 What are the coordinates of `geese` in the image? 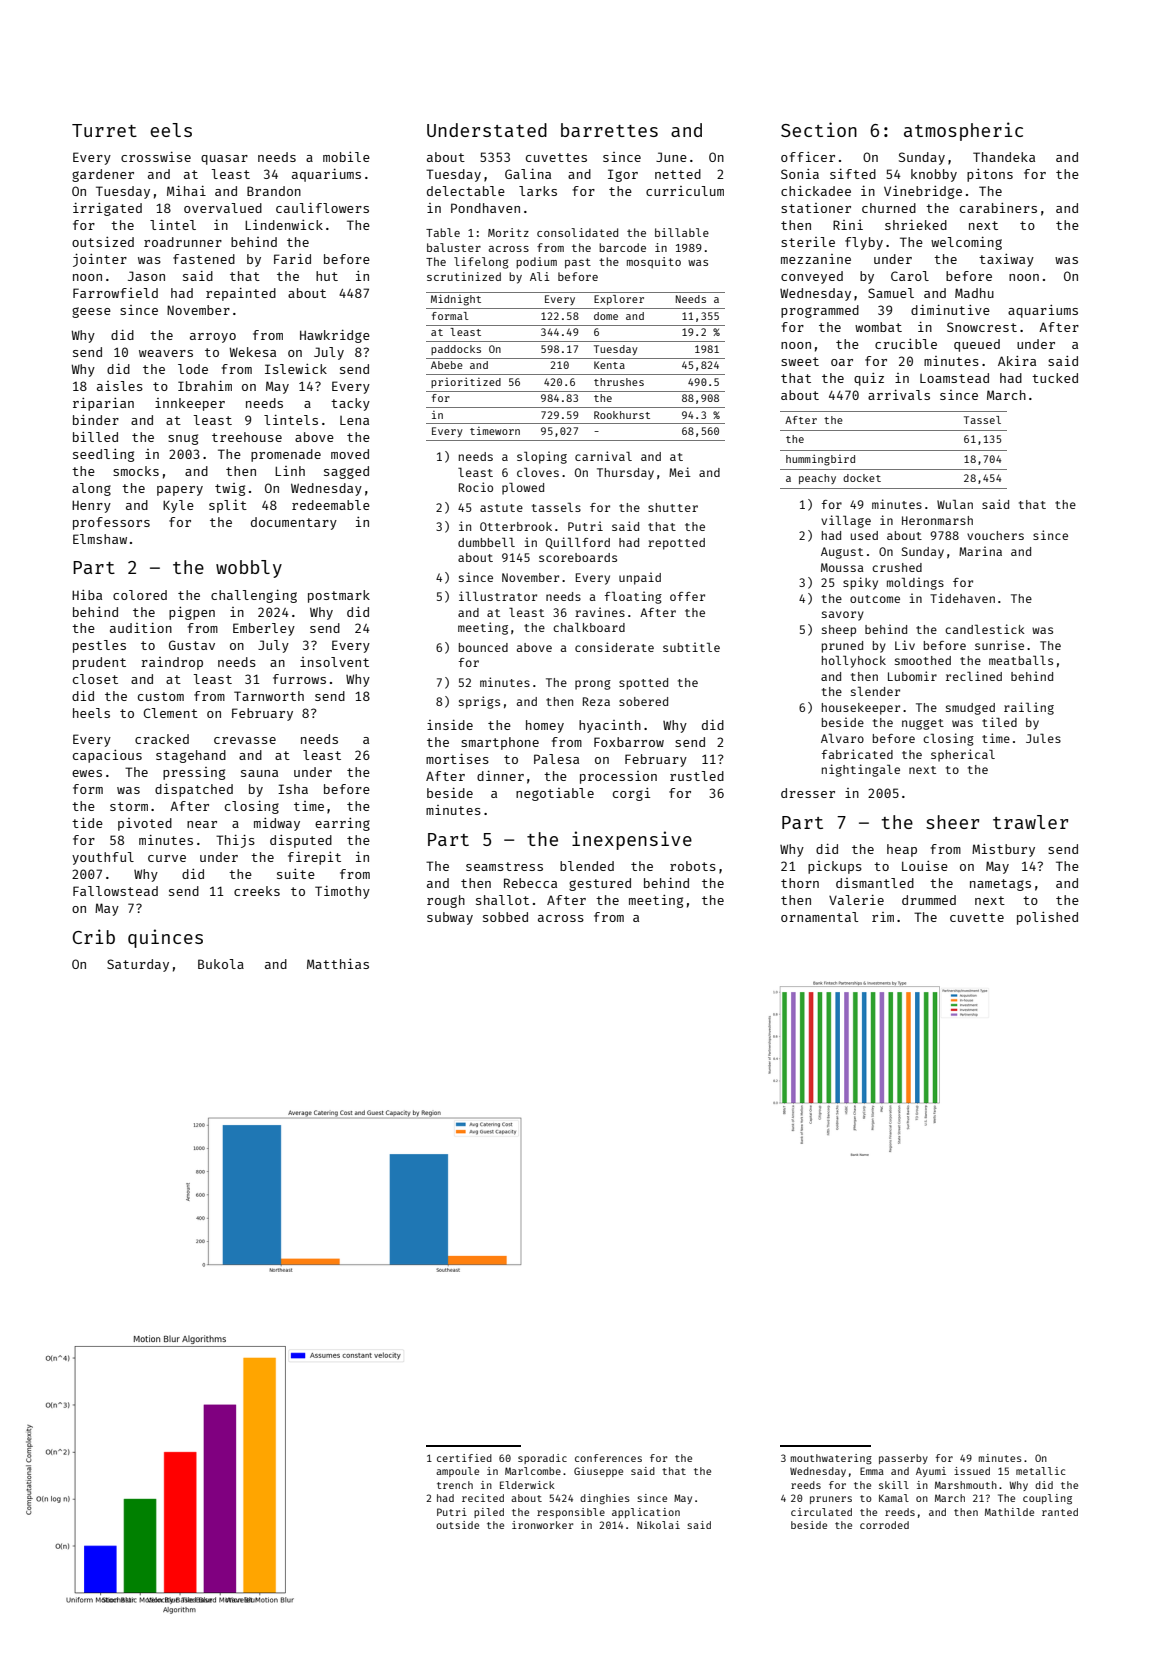 It's located at (91, 312).
